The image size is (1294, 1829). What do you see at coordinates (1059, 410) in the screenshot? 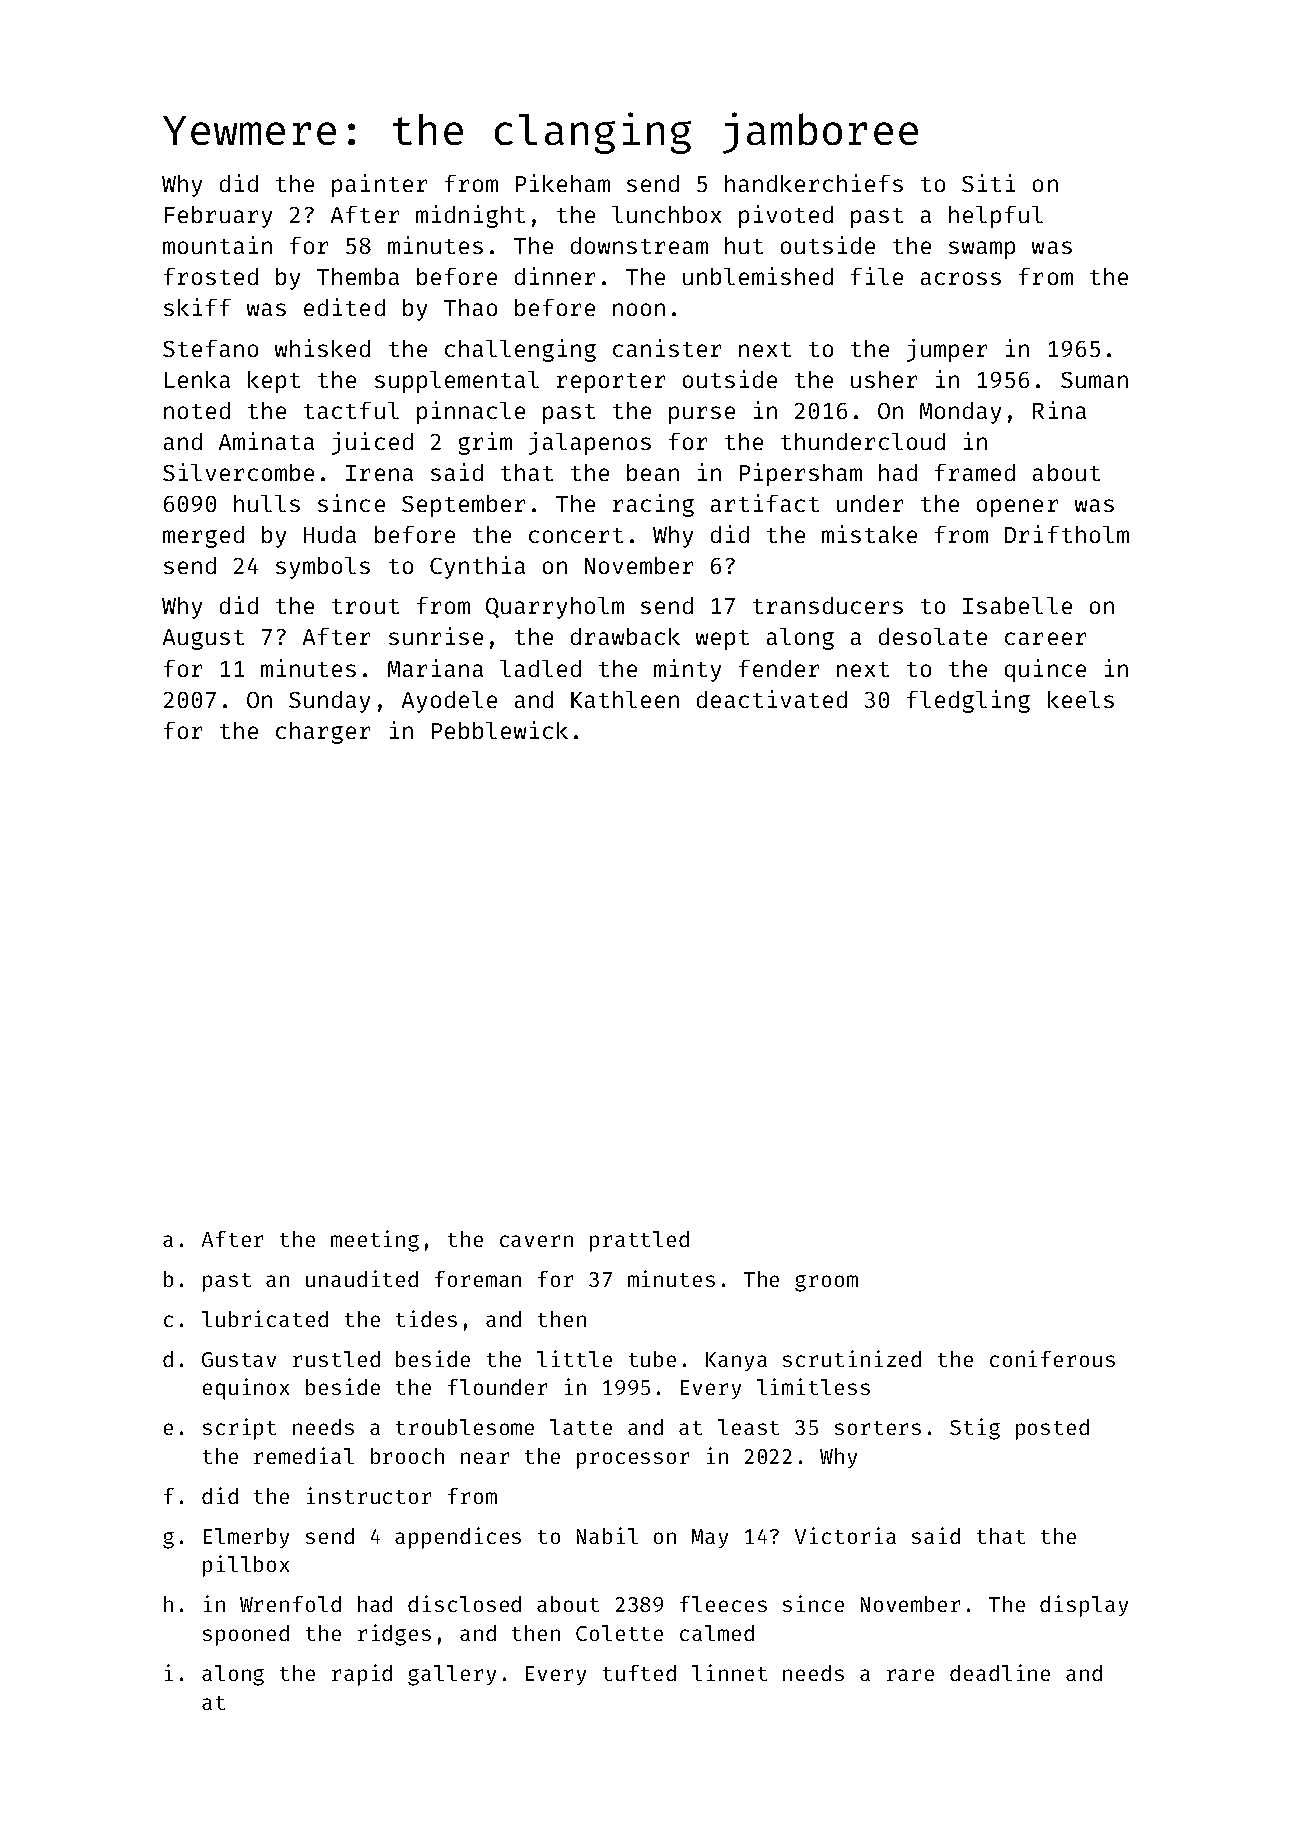
I see `Rina` at bounding box center [1059, 410].
